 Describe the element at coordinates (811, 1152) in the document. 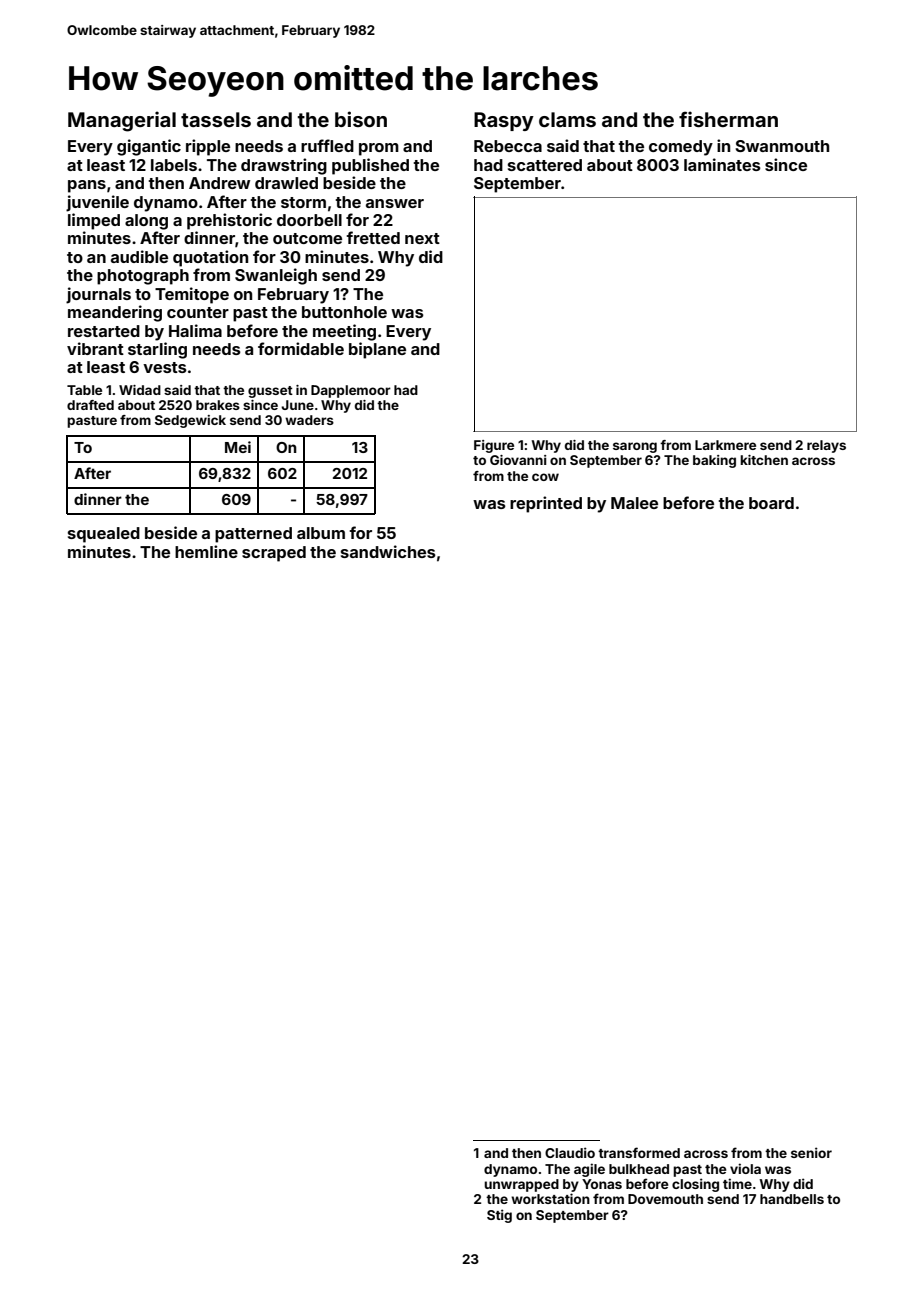

I see `senior` at that location.
